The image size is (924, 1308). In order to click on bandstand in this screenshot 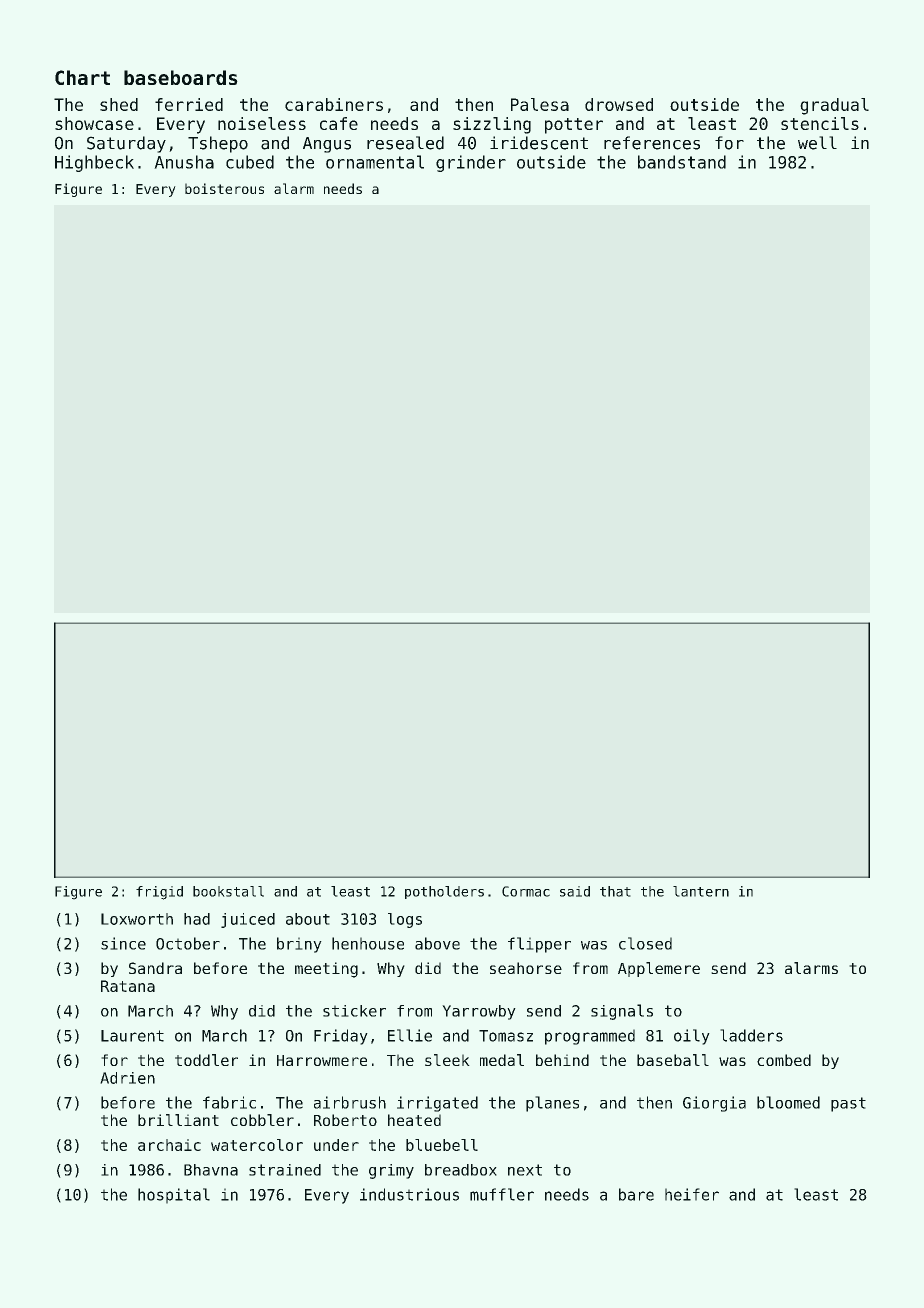, I will do `click(682, 162)`.
